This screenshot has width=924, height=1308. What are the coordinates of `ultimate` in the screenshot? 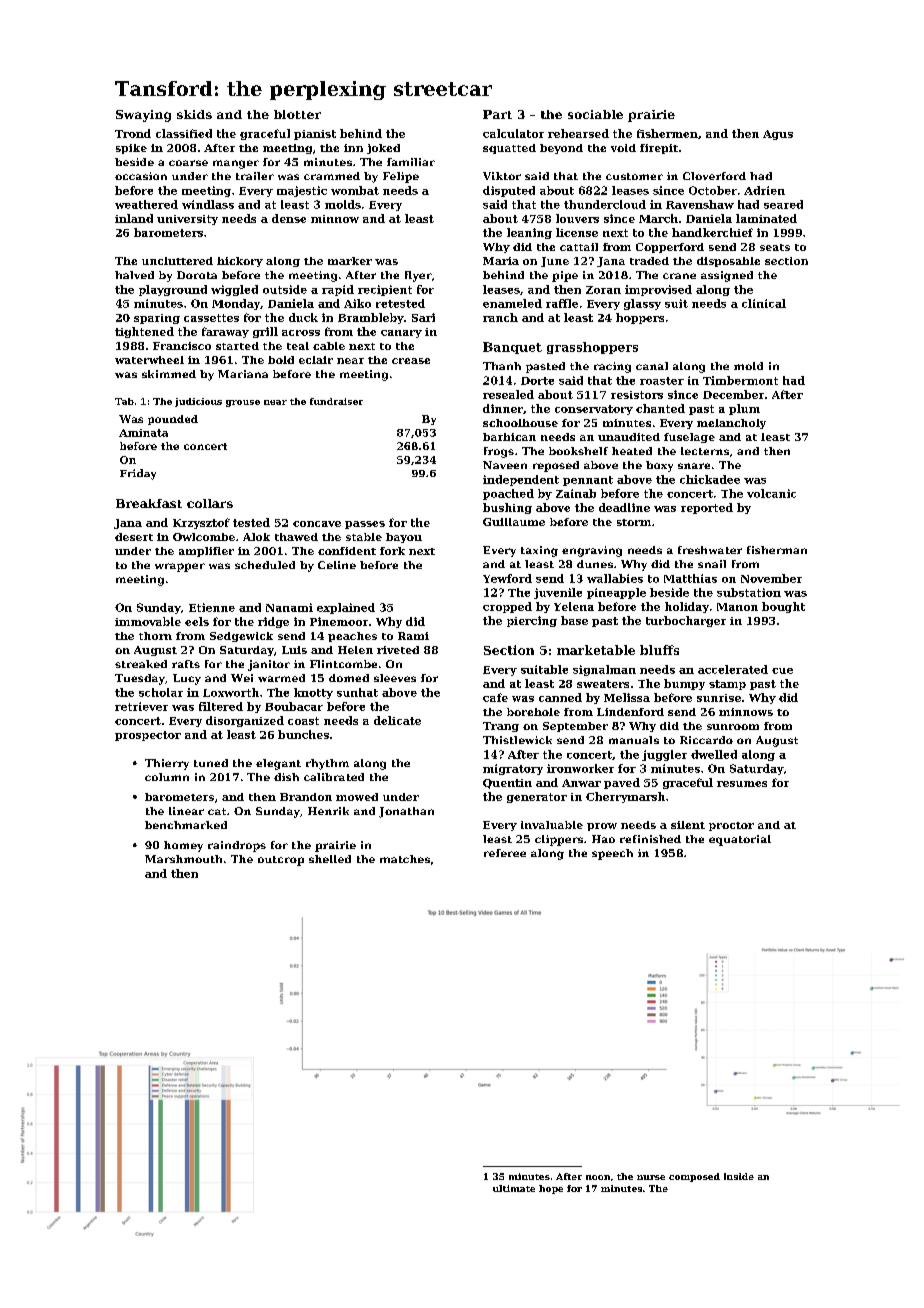 It's located at (514, 1188).
